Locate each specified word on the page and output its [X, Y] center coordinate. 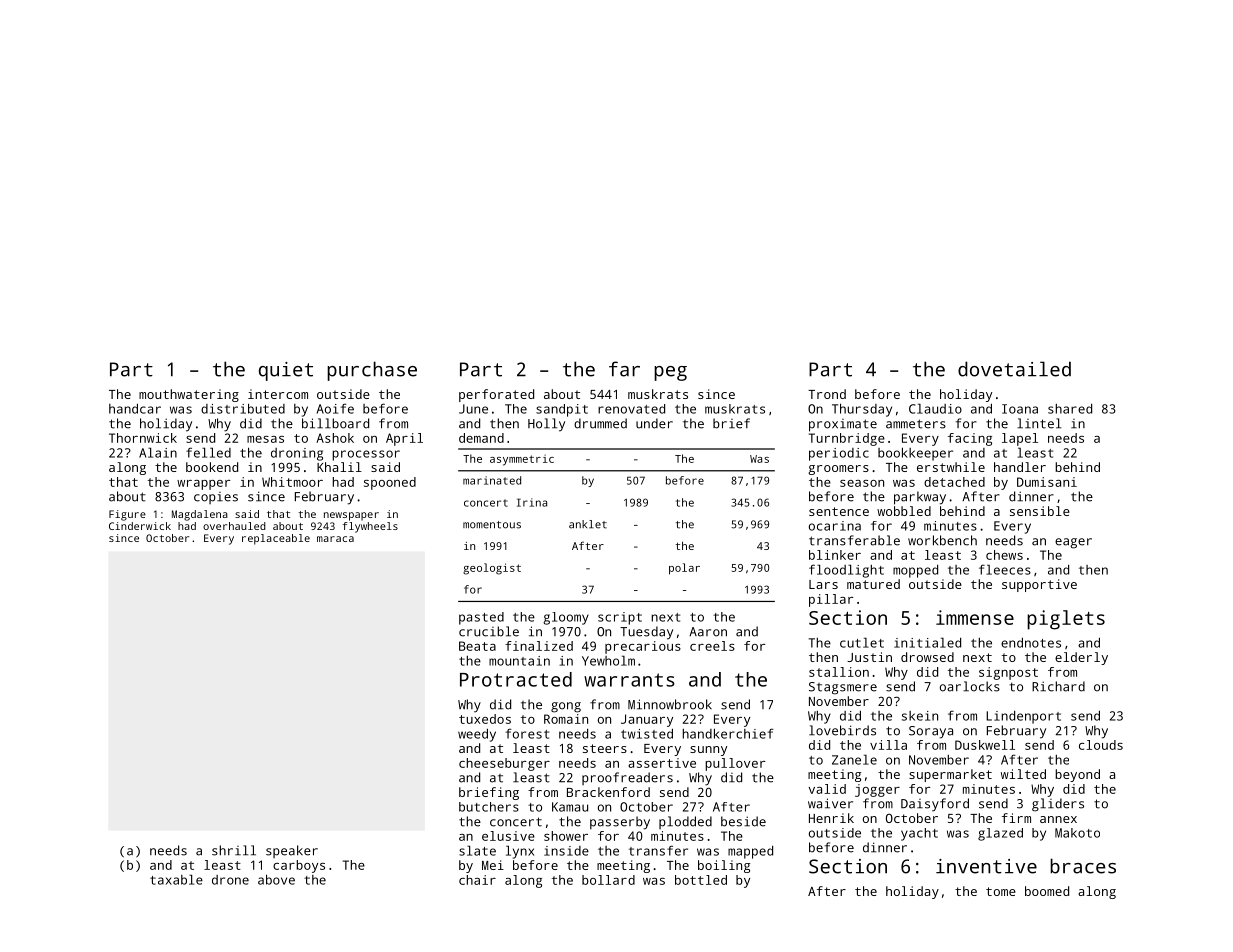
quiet [286, 371]
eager [1073, 543]
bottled [701, 880]
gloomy [566, 618]
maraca [335, 539]
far [624, 369]
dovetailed [1014, 369]
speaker [292, 851]
